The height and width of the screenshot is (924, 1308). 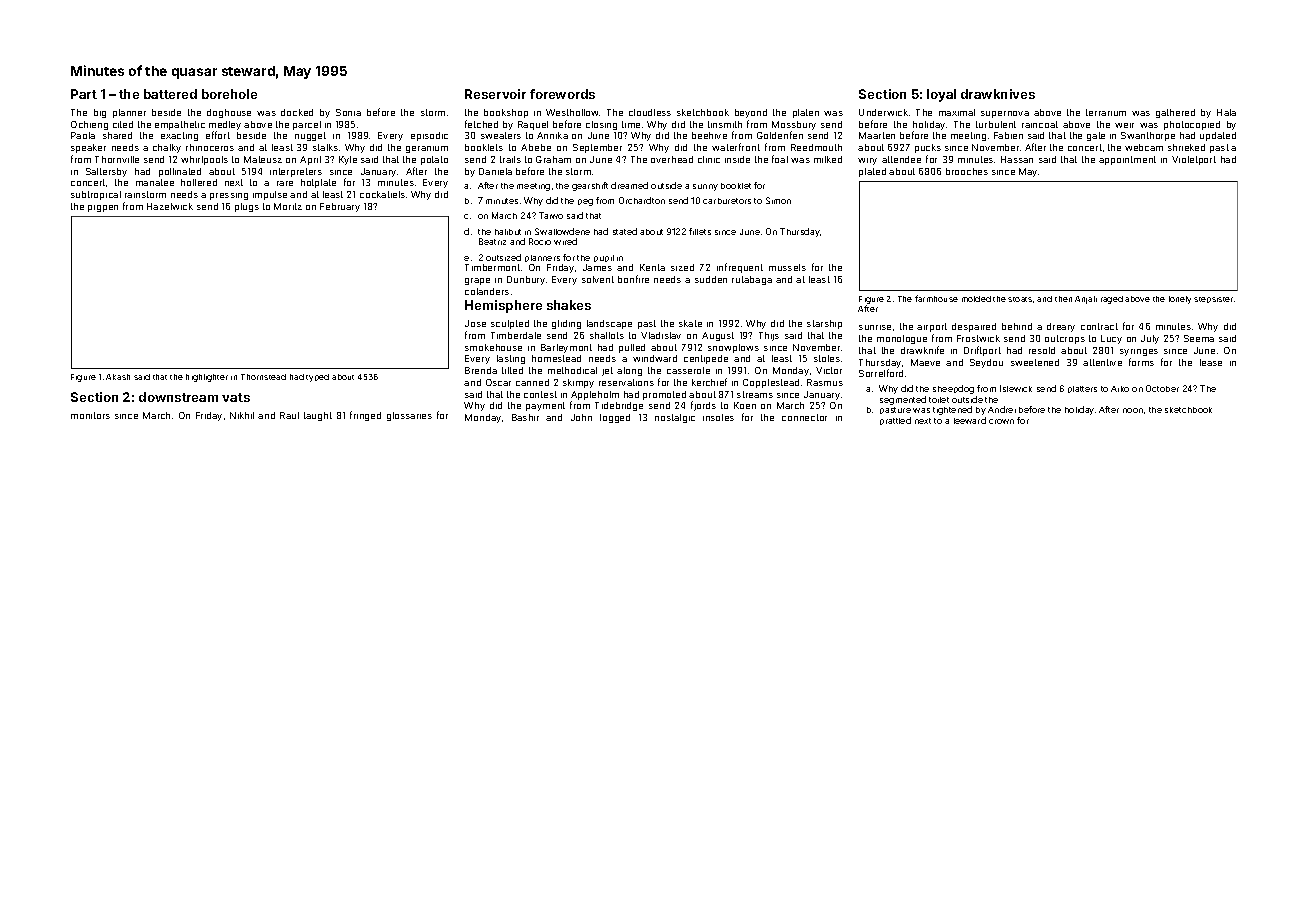 What do you see at coordinates (242, 415) in the screenshot?
I see `Nikhil` at bounding box center [242, 415].
